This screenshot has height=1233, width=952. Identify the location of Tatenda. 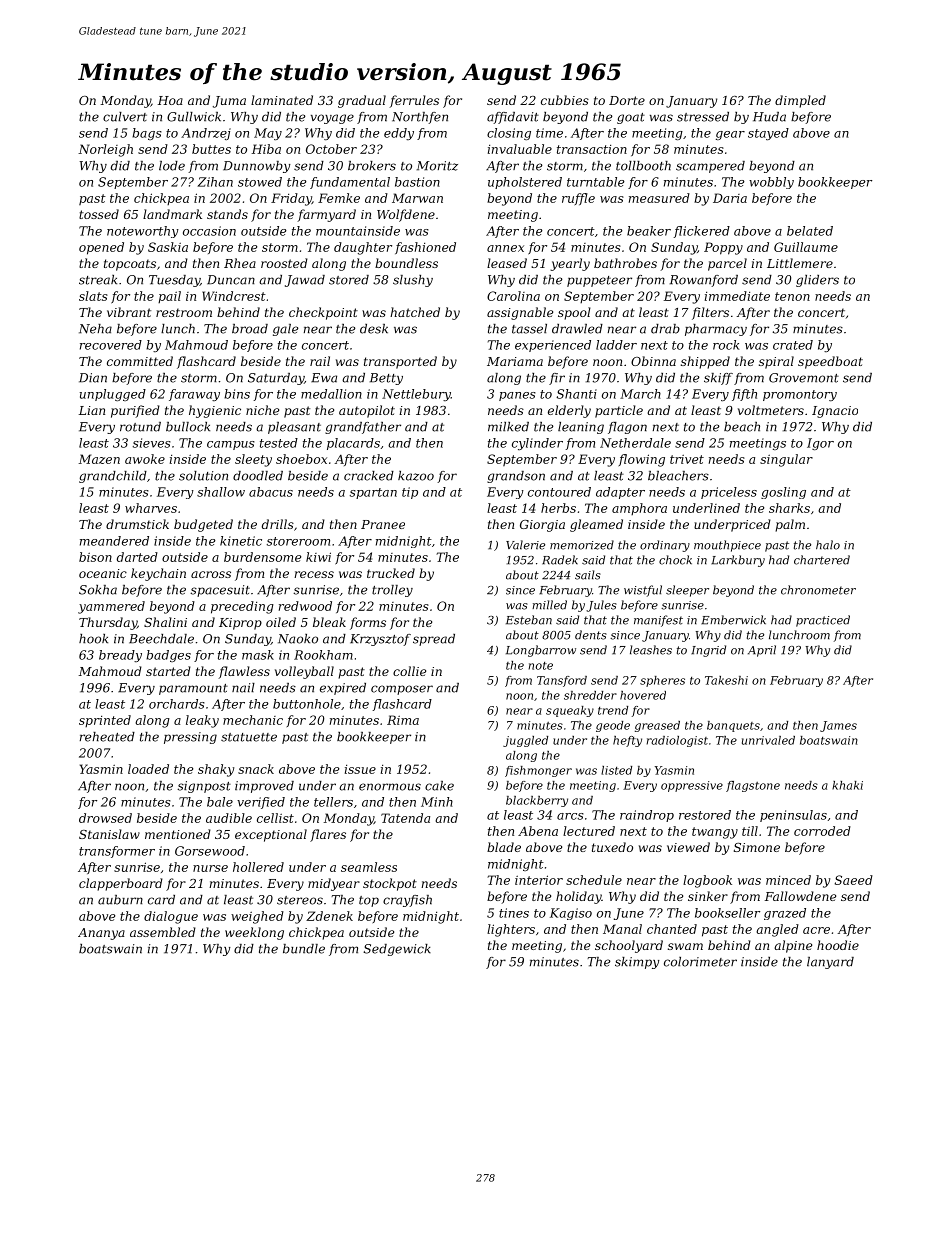
(405, 818).
